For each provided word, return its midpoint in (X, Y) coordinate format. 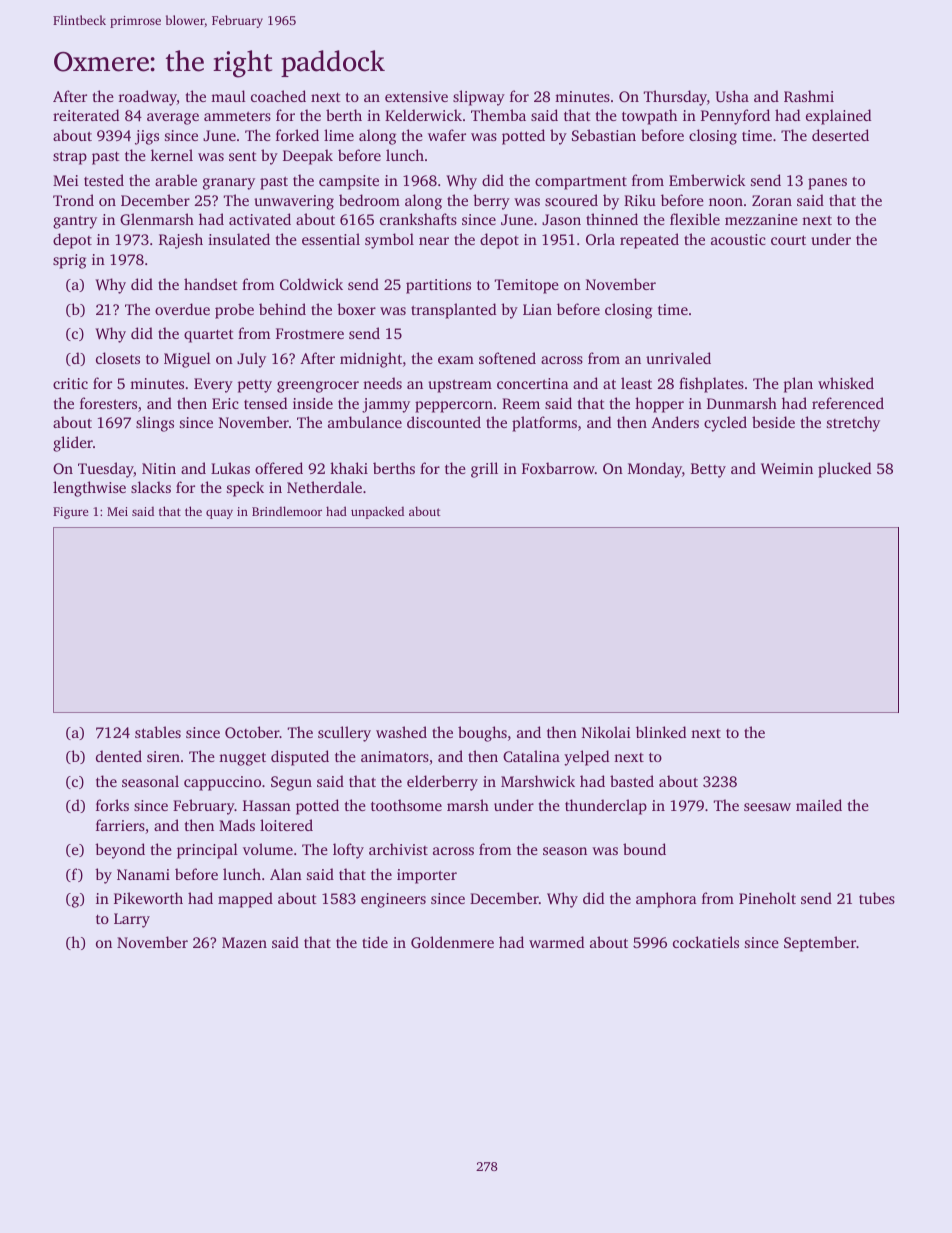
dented (119, 756)
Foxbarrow (558, 468)
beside (773, 422)
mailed (819, 805)
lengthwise (89, 489)
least (636, 383)
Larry (132, 920)
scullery (344, 734)
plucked (844, 470)
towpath (649, 117)
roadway (148, 98)
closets (118, 358)
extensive (416, 96)
